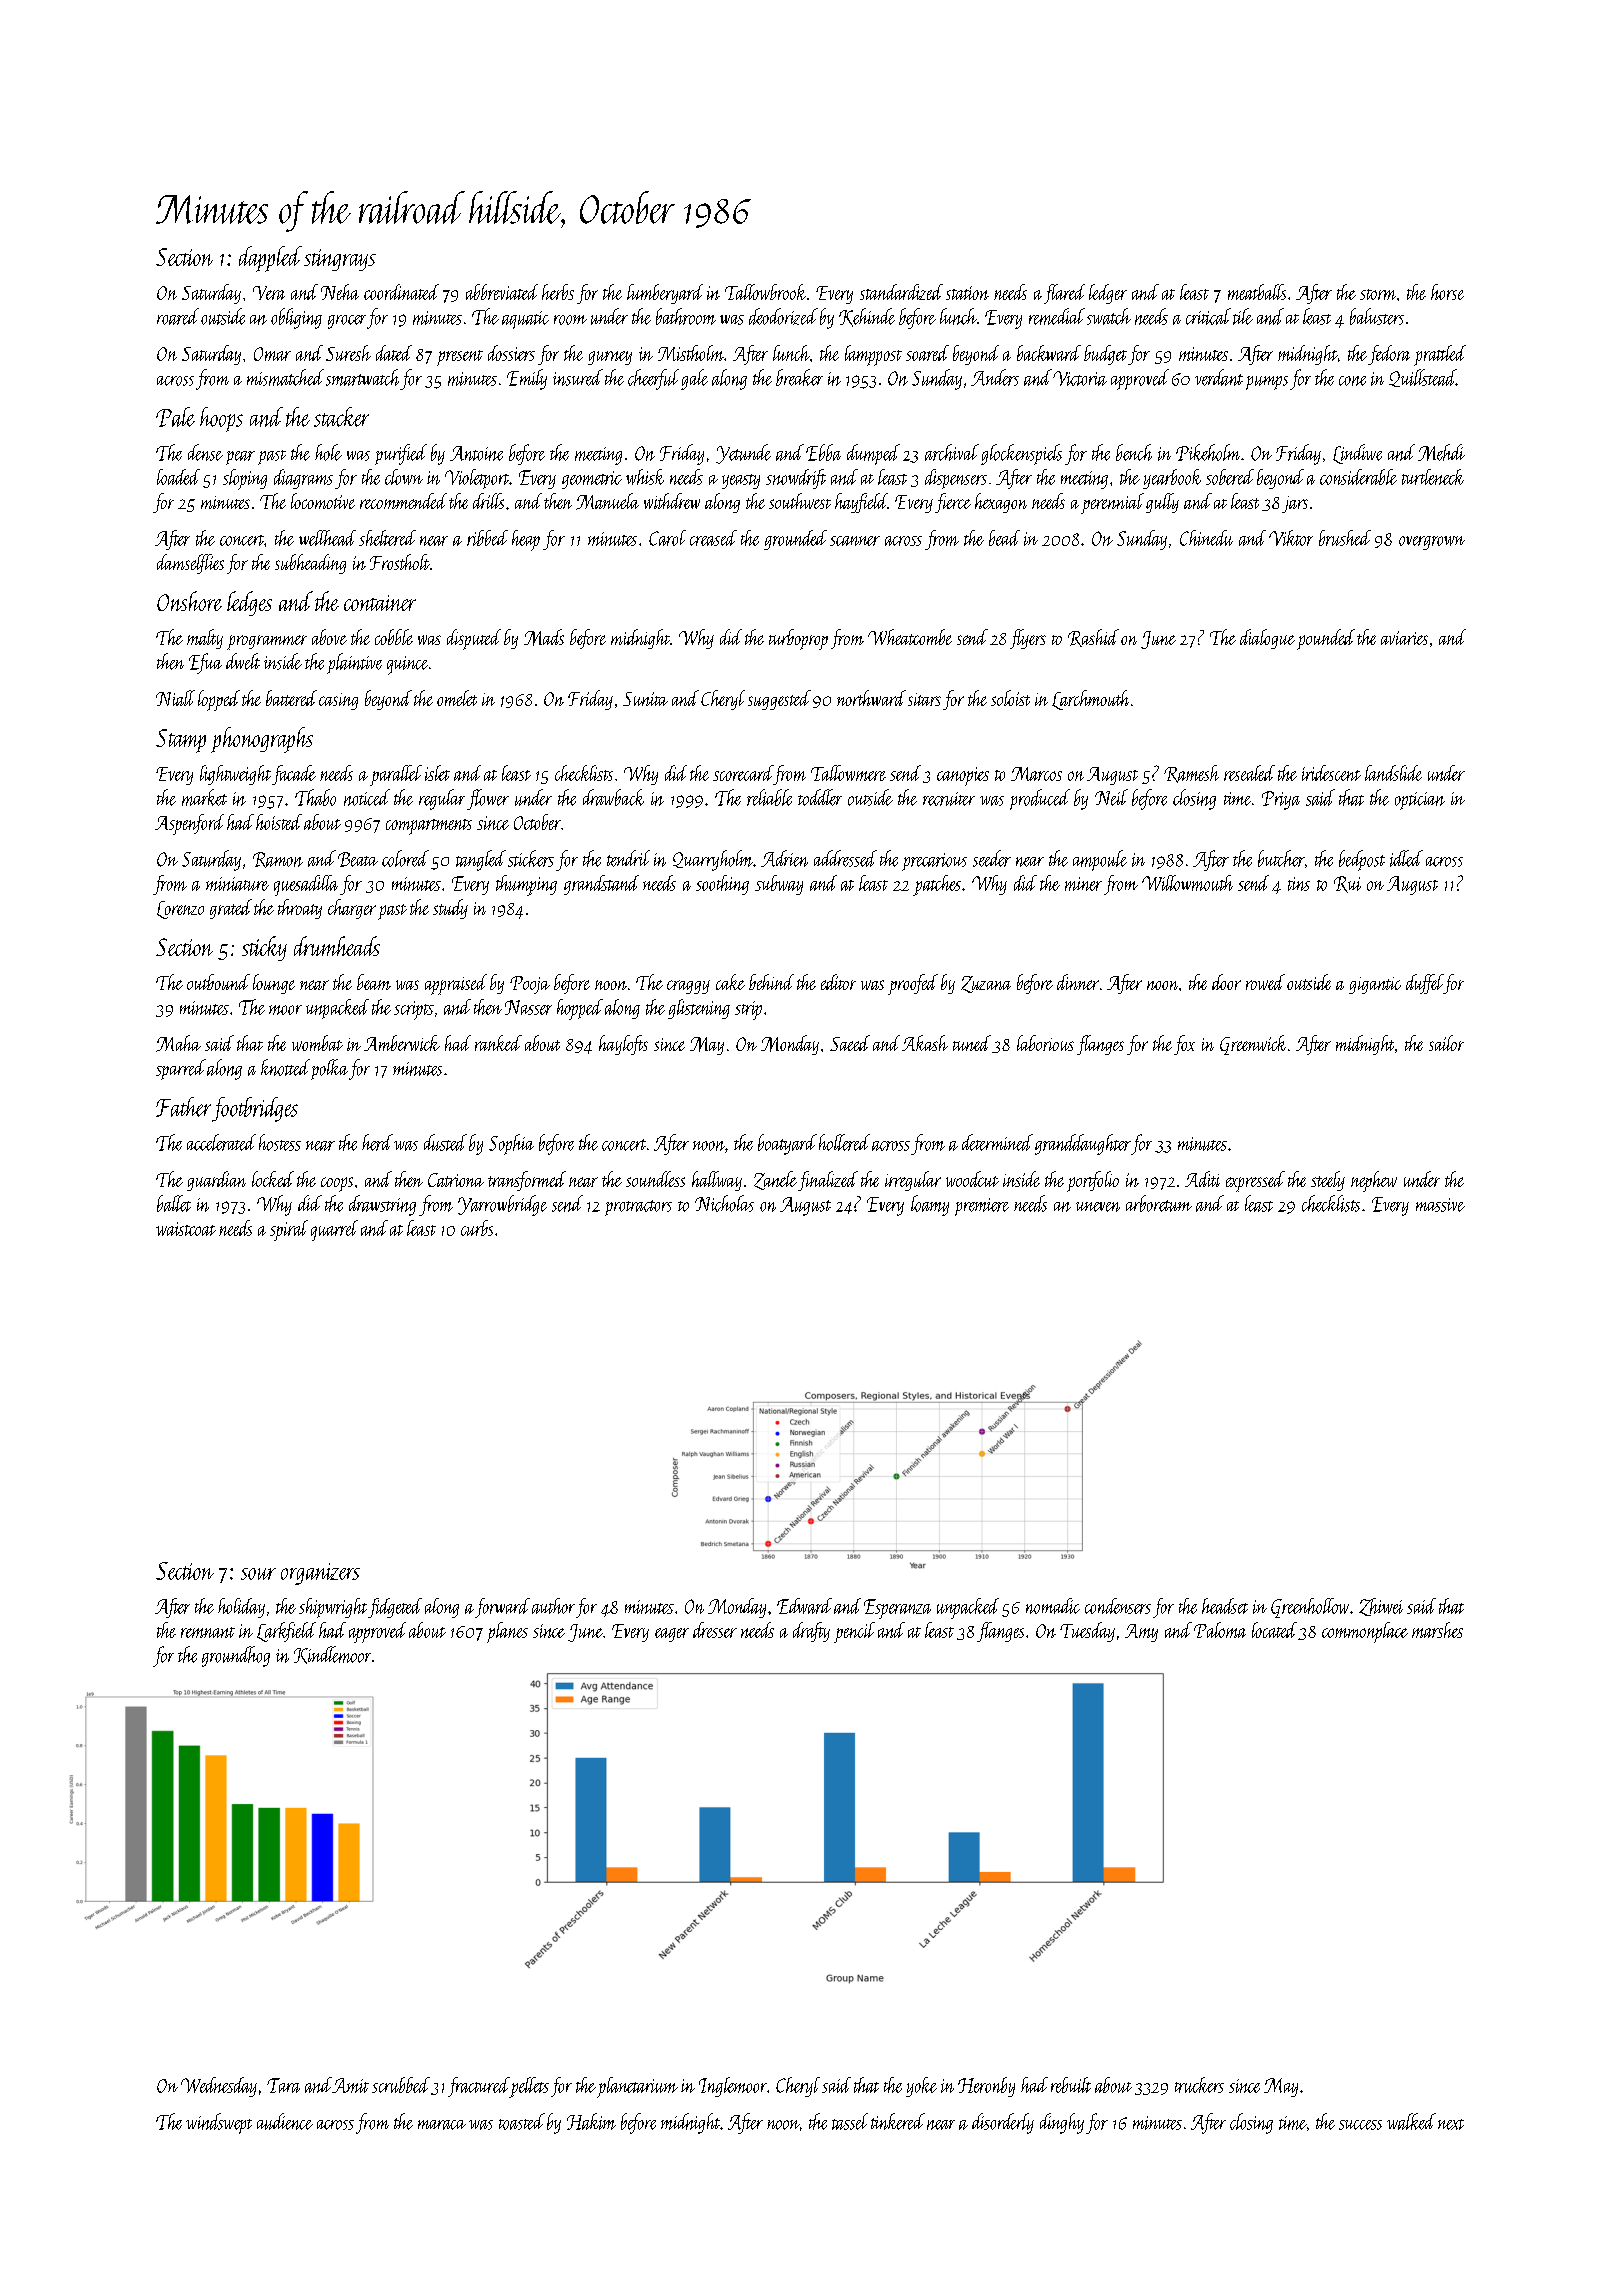  I want to click on Zhiwei, so click(1381, 1607).
